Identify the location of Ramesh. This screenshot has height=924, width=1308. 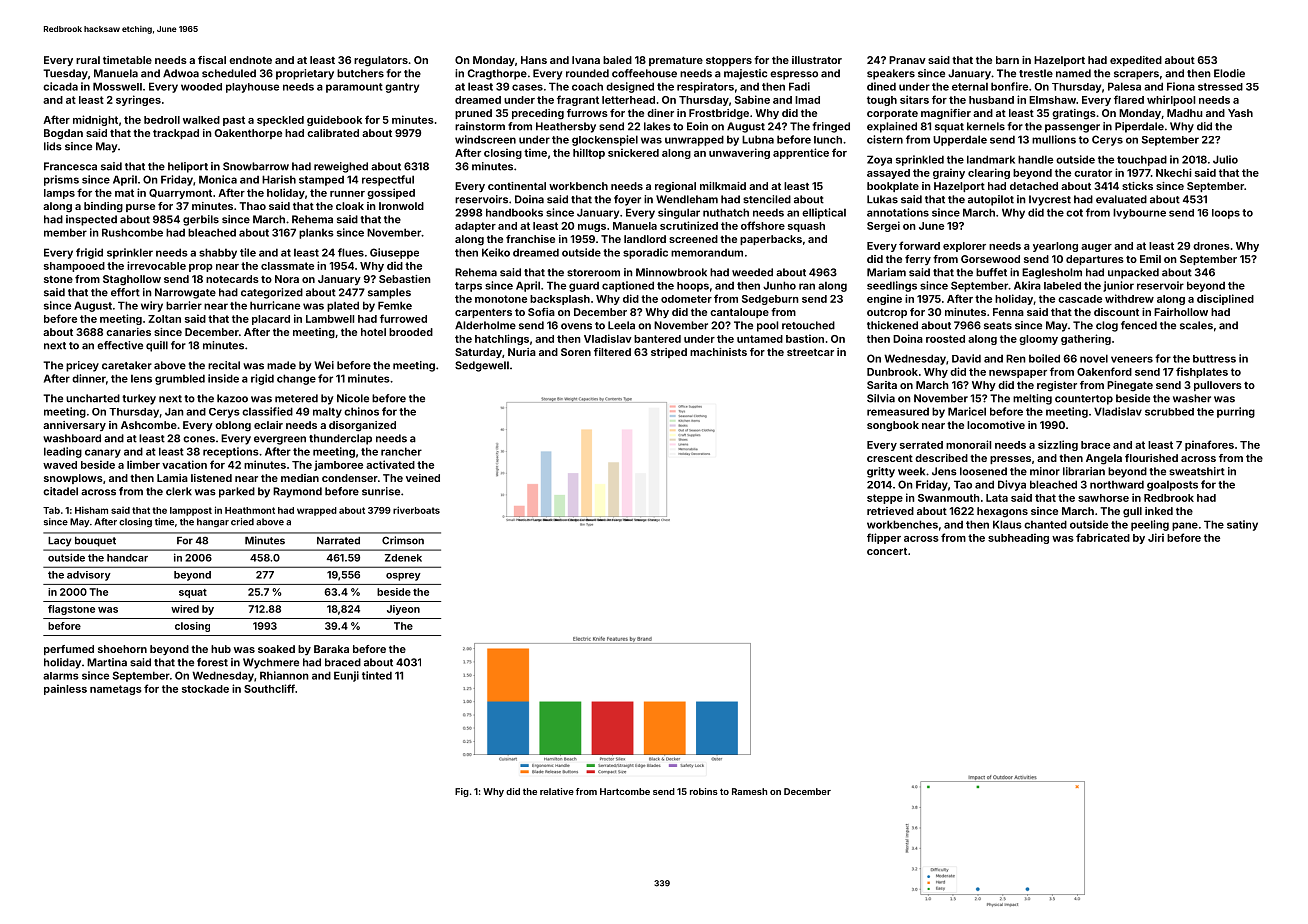
(749, 791).
